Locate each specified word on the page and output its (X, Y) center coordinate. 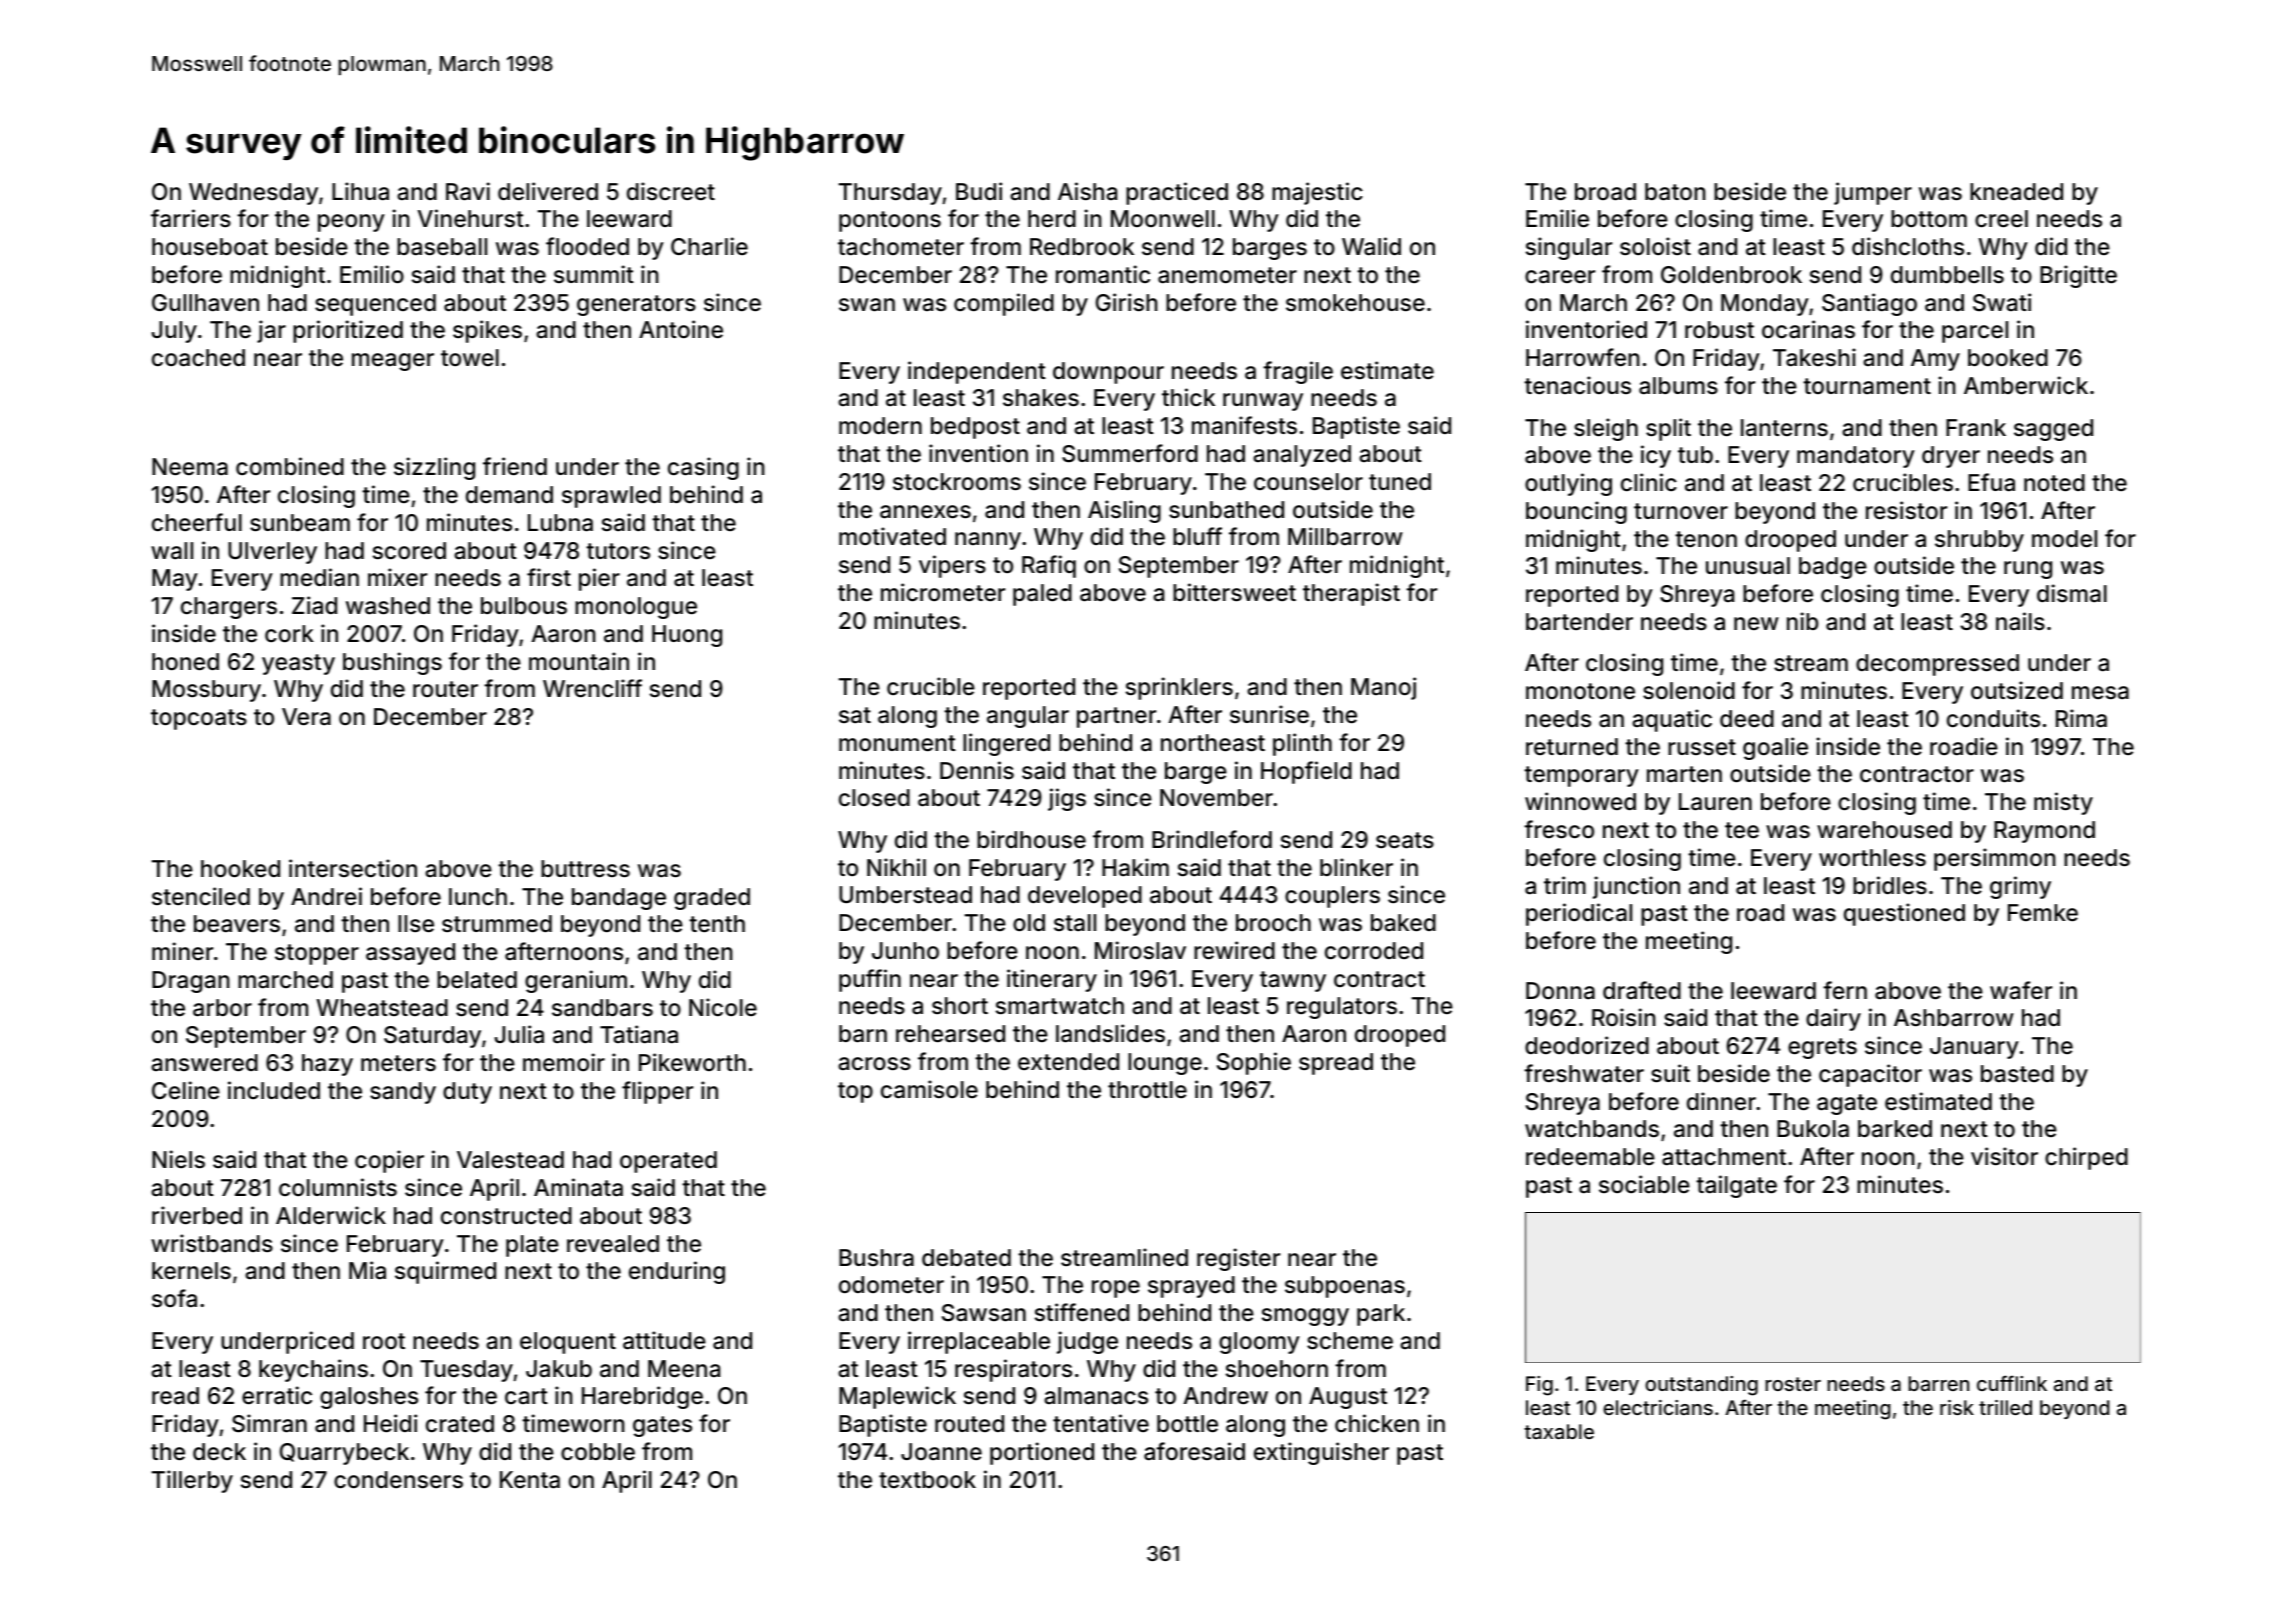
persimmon (1995, 859)
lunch (478, 897)
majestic (1317, 193)
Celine (186, 1090)
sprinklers (1179, 688)
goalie (1775, 748)
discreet (671, 191)
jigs (1067, 799)
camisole (929, 1089)
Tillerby (192, 1481)
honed (185, 662)
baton (1675, 192)
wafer (2021, 990)
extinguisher (1321, 1453)
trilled (2005, 1407)
